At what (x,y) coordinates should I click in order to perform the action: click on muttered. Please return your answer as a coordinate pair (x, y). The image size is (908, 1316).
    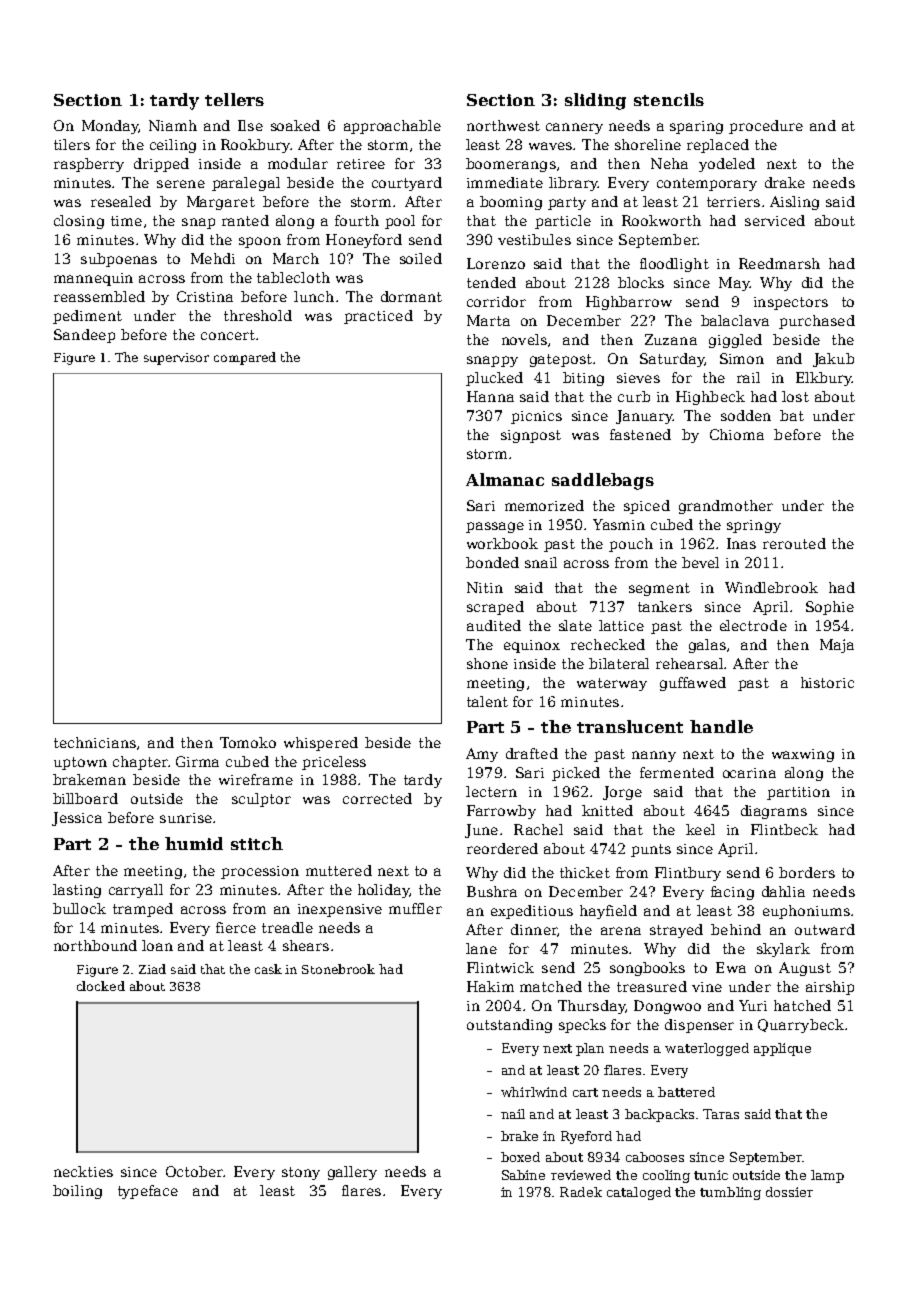
    Looking at the image, I should click on (339, 870).
